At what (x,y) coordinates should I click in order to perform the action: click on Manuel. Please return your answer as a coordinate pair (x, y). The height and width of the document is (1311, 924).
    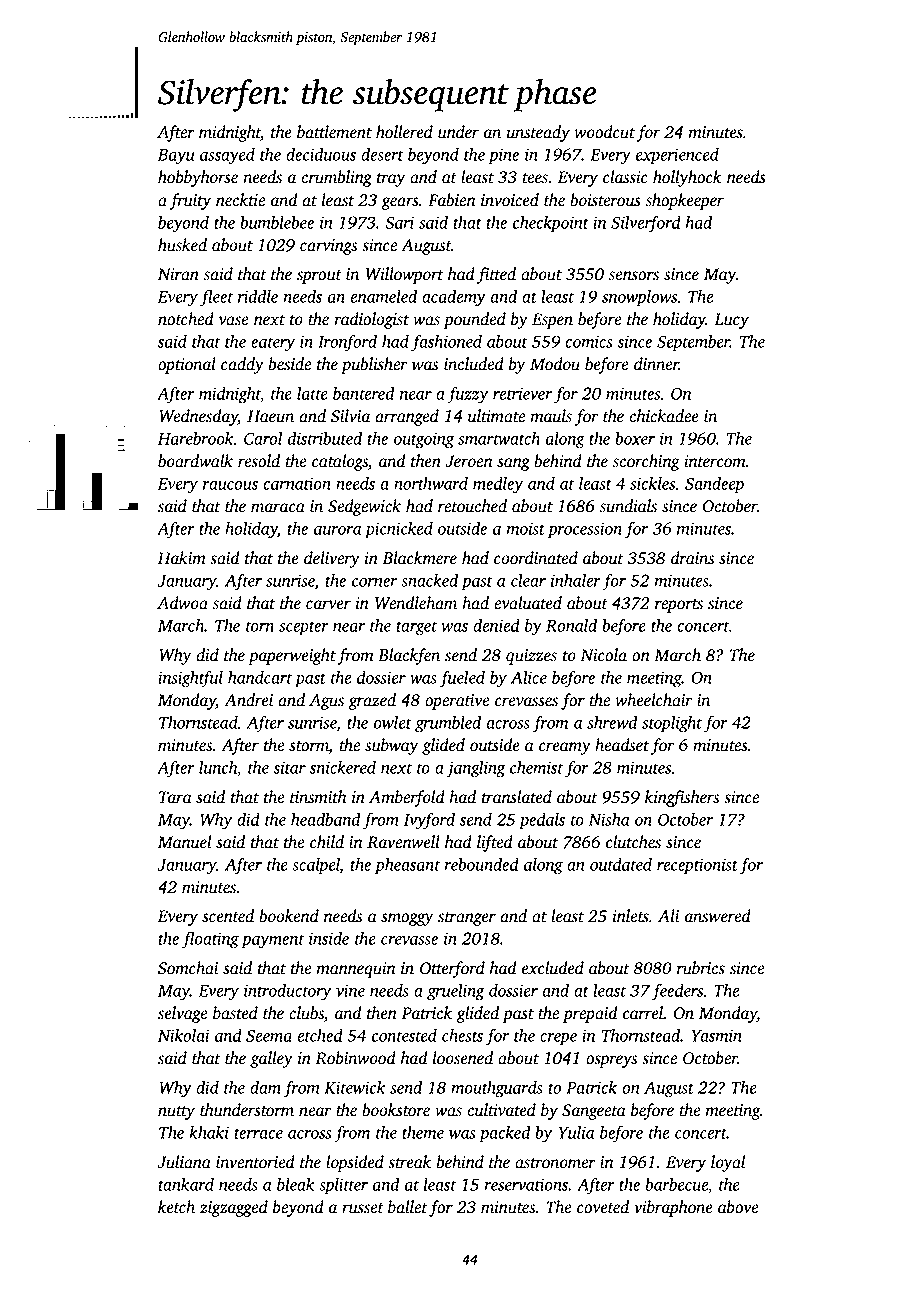
    Looking at the image, I should click on (185, 842).
